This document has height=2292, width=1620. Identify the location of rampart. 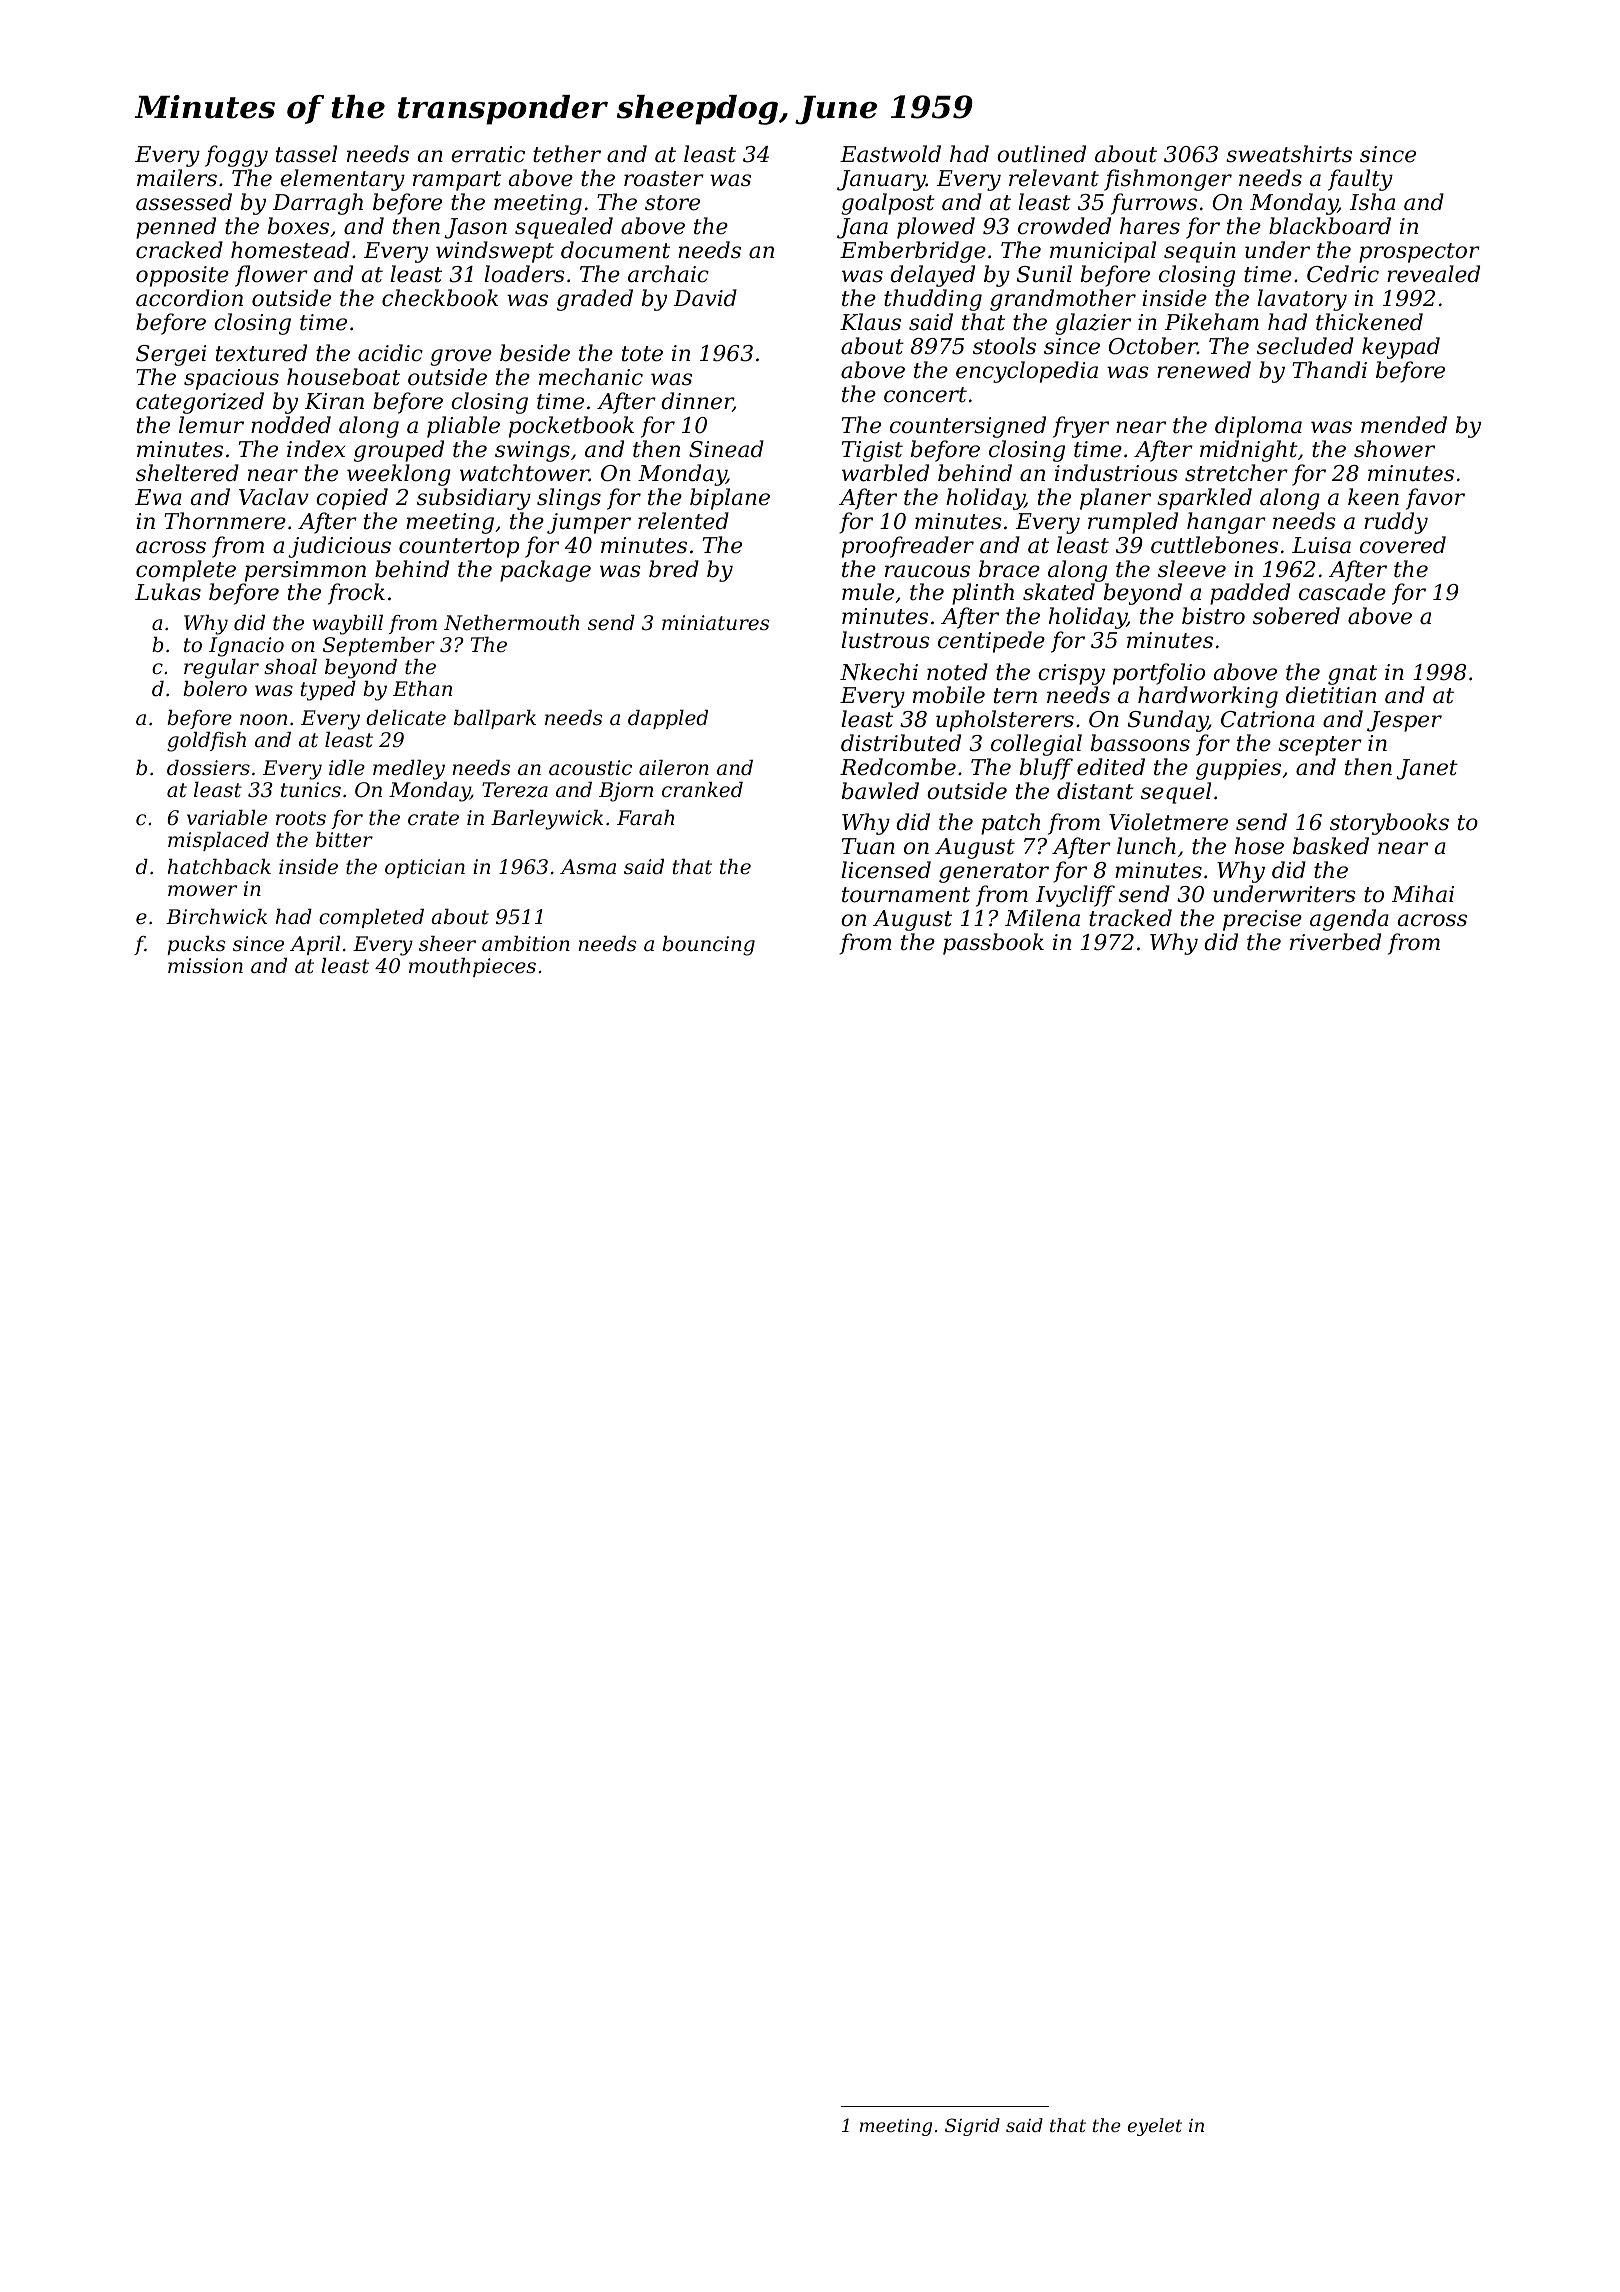
(457, 181).
